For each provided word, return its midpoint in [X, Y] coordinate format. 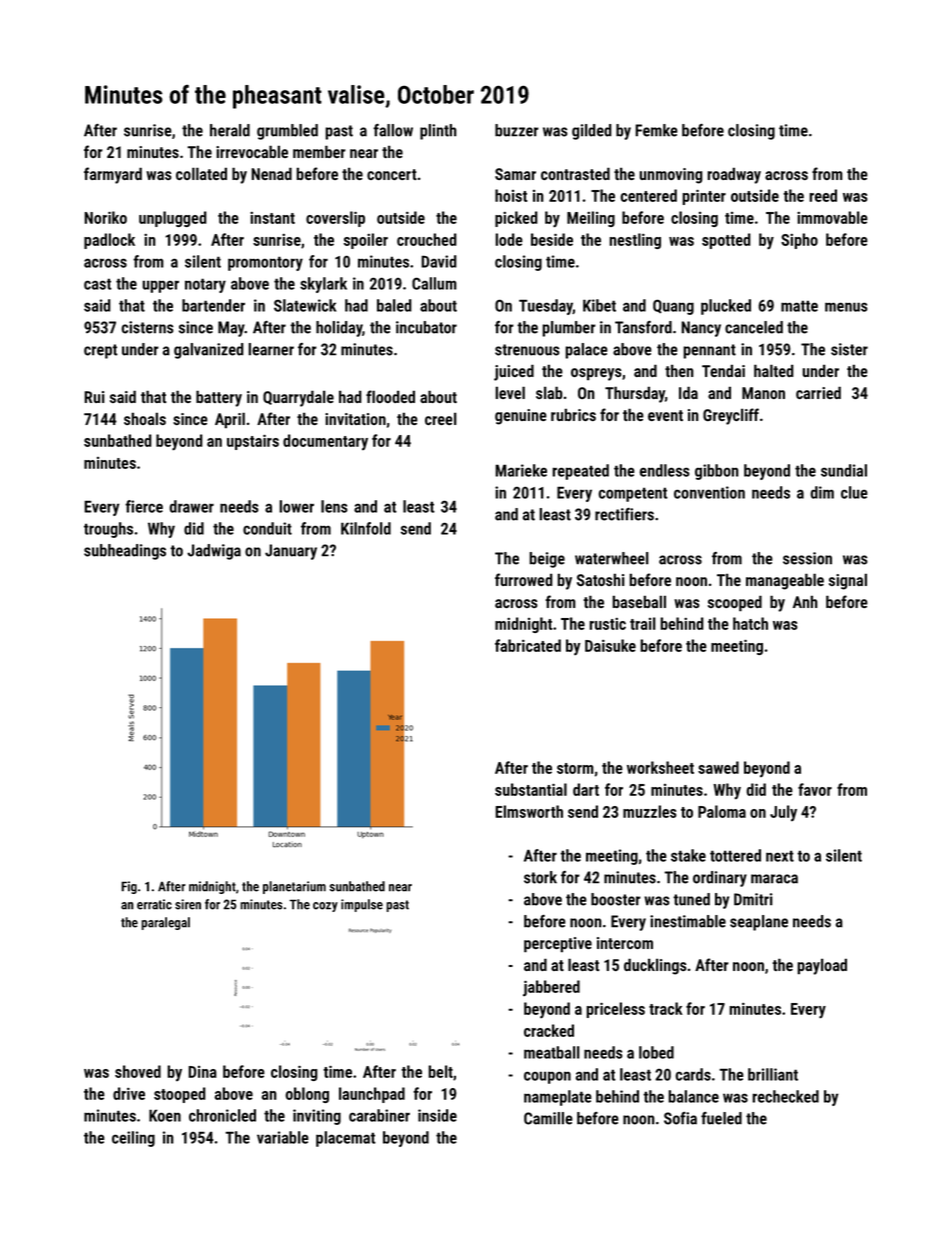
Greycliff [731, 416]
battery [219, 398]
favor [815, 789]
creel [441, 418]
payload [822, 966]
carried [818, 392]
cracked [549, 1030]
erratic [154, 904]
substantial [531, 789]
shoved [138, 1071]
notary [205, 285]
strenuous [527, 350]
